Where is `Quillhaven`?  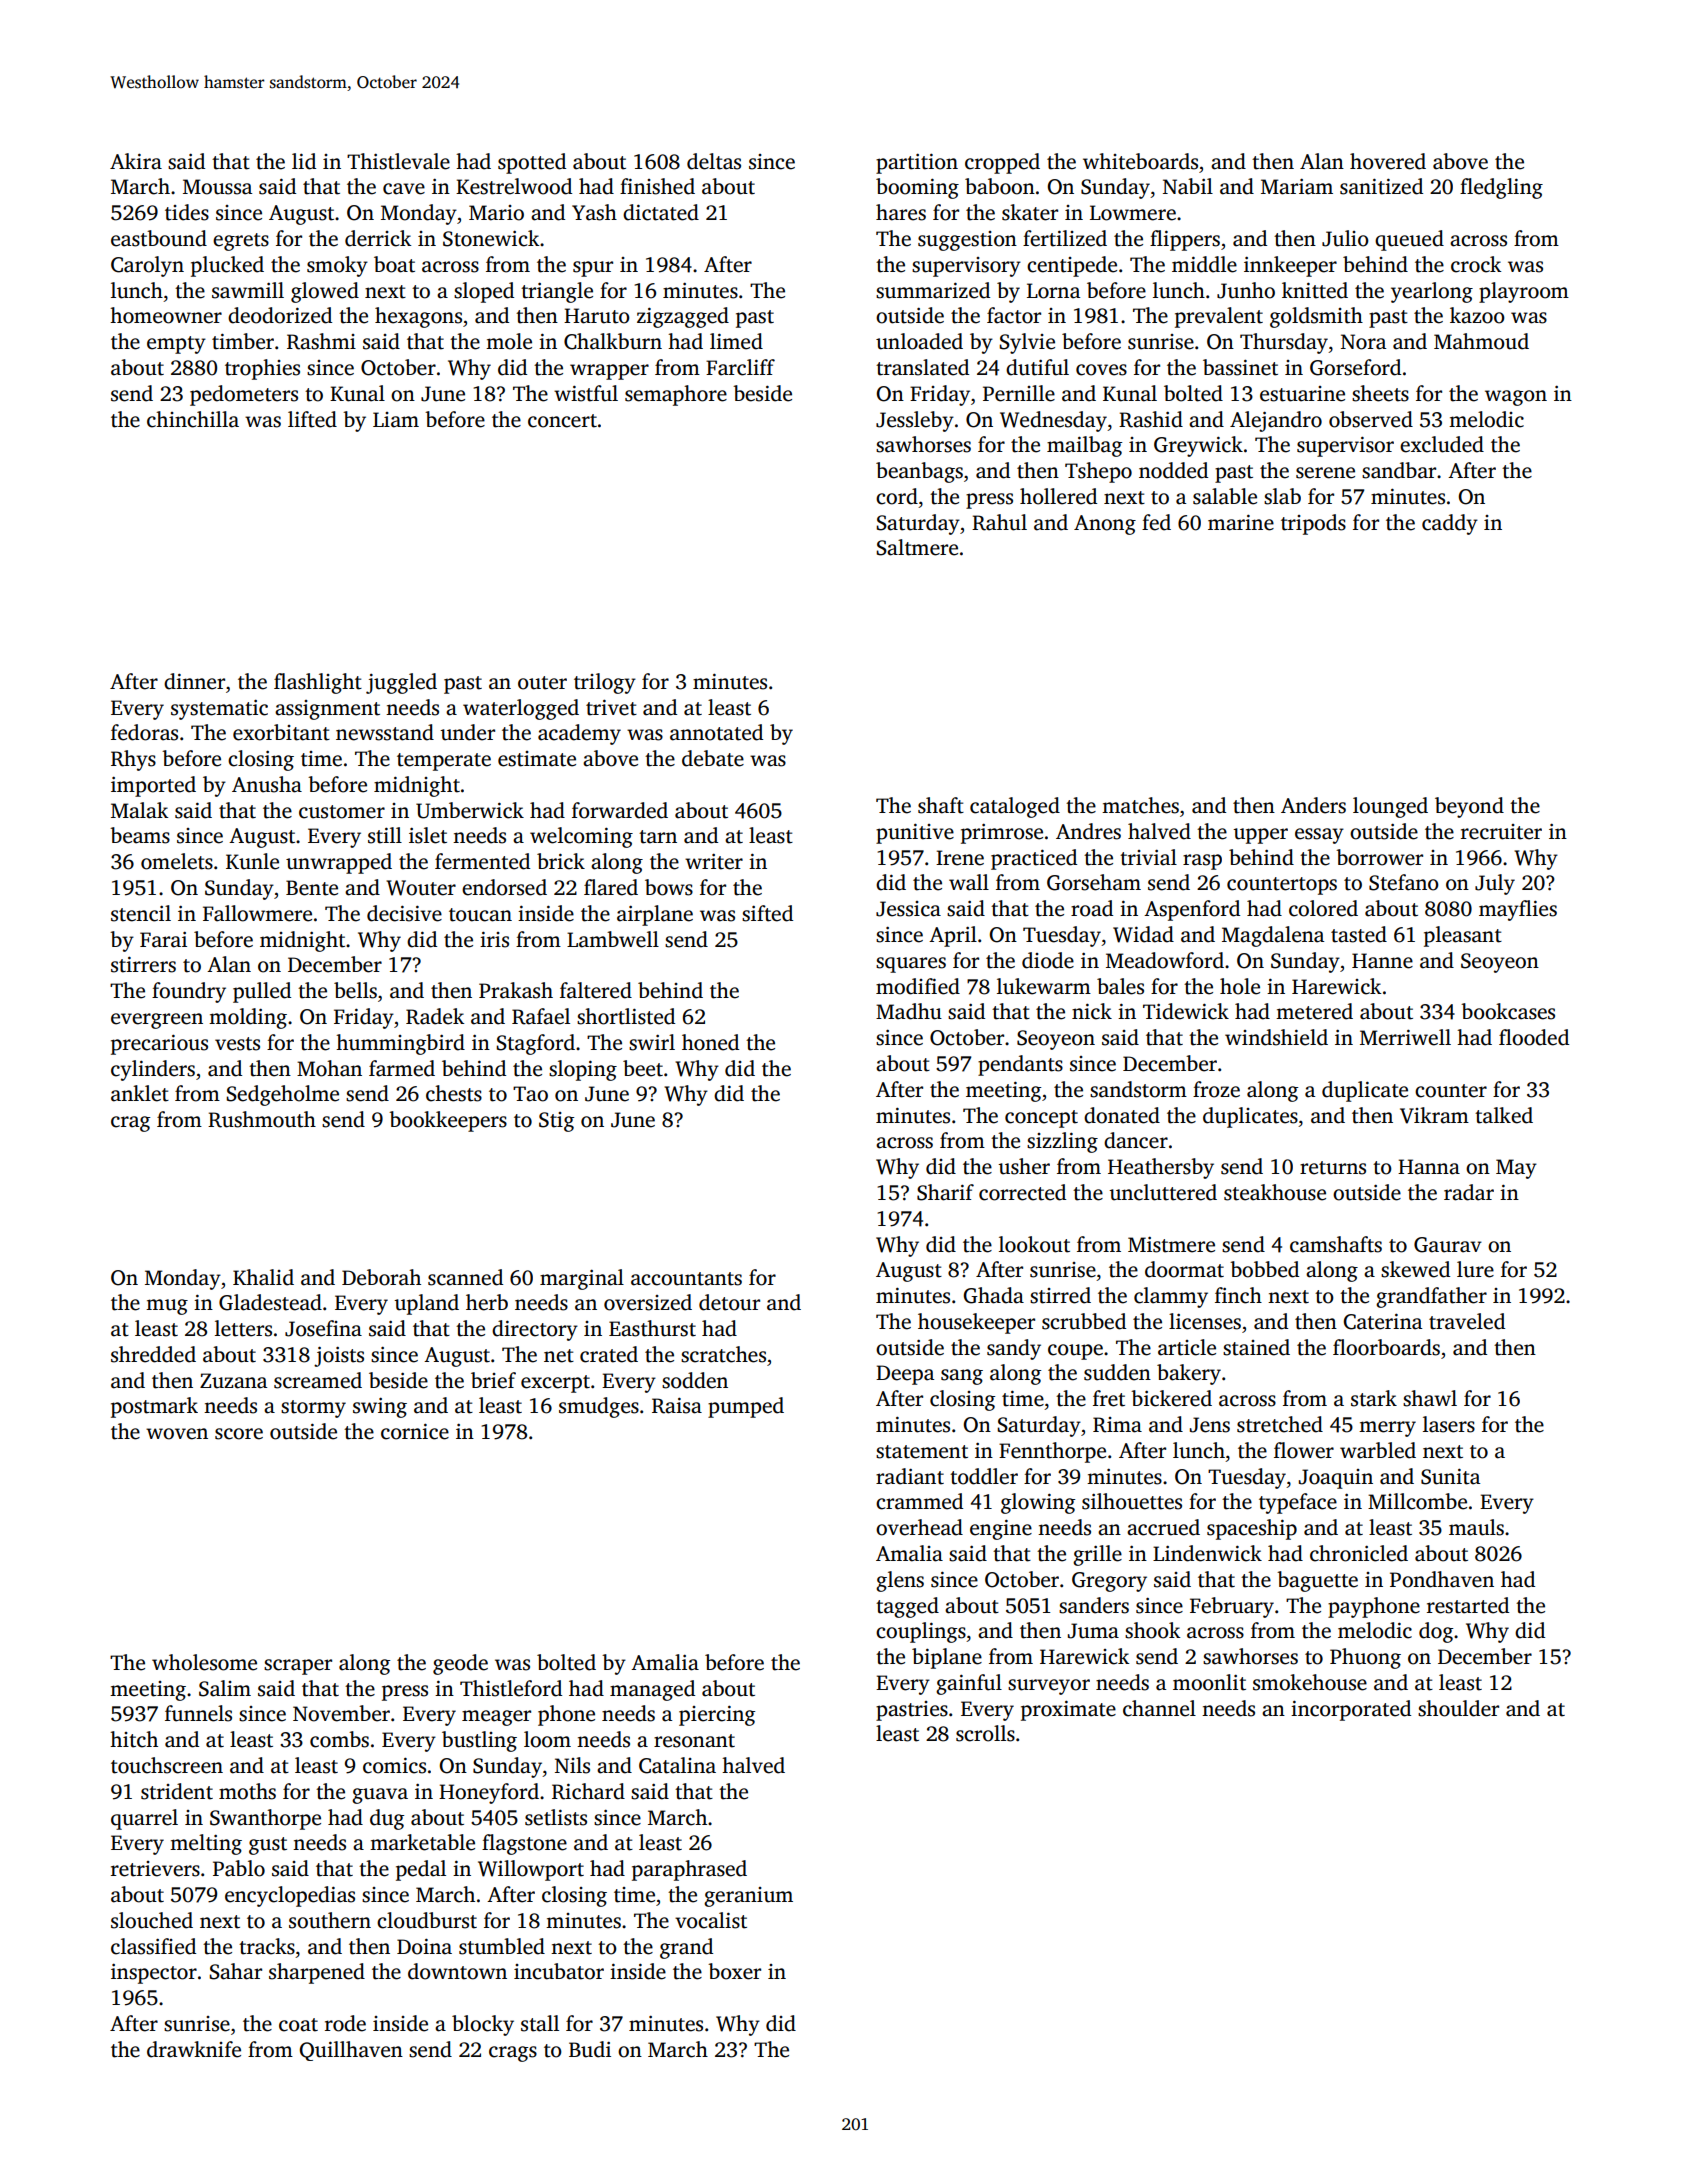 Quillhaven is located at coordinates (351, 2051).
